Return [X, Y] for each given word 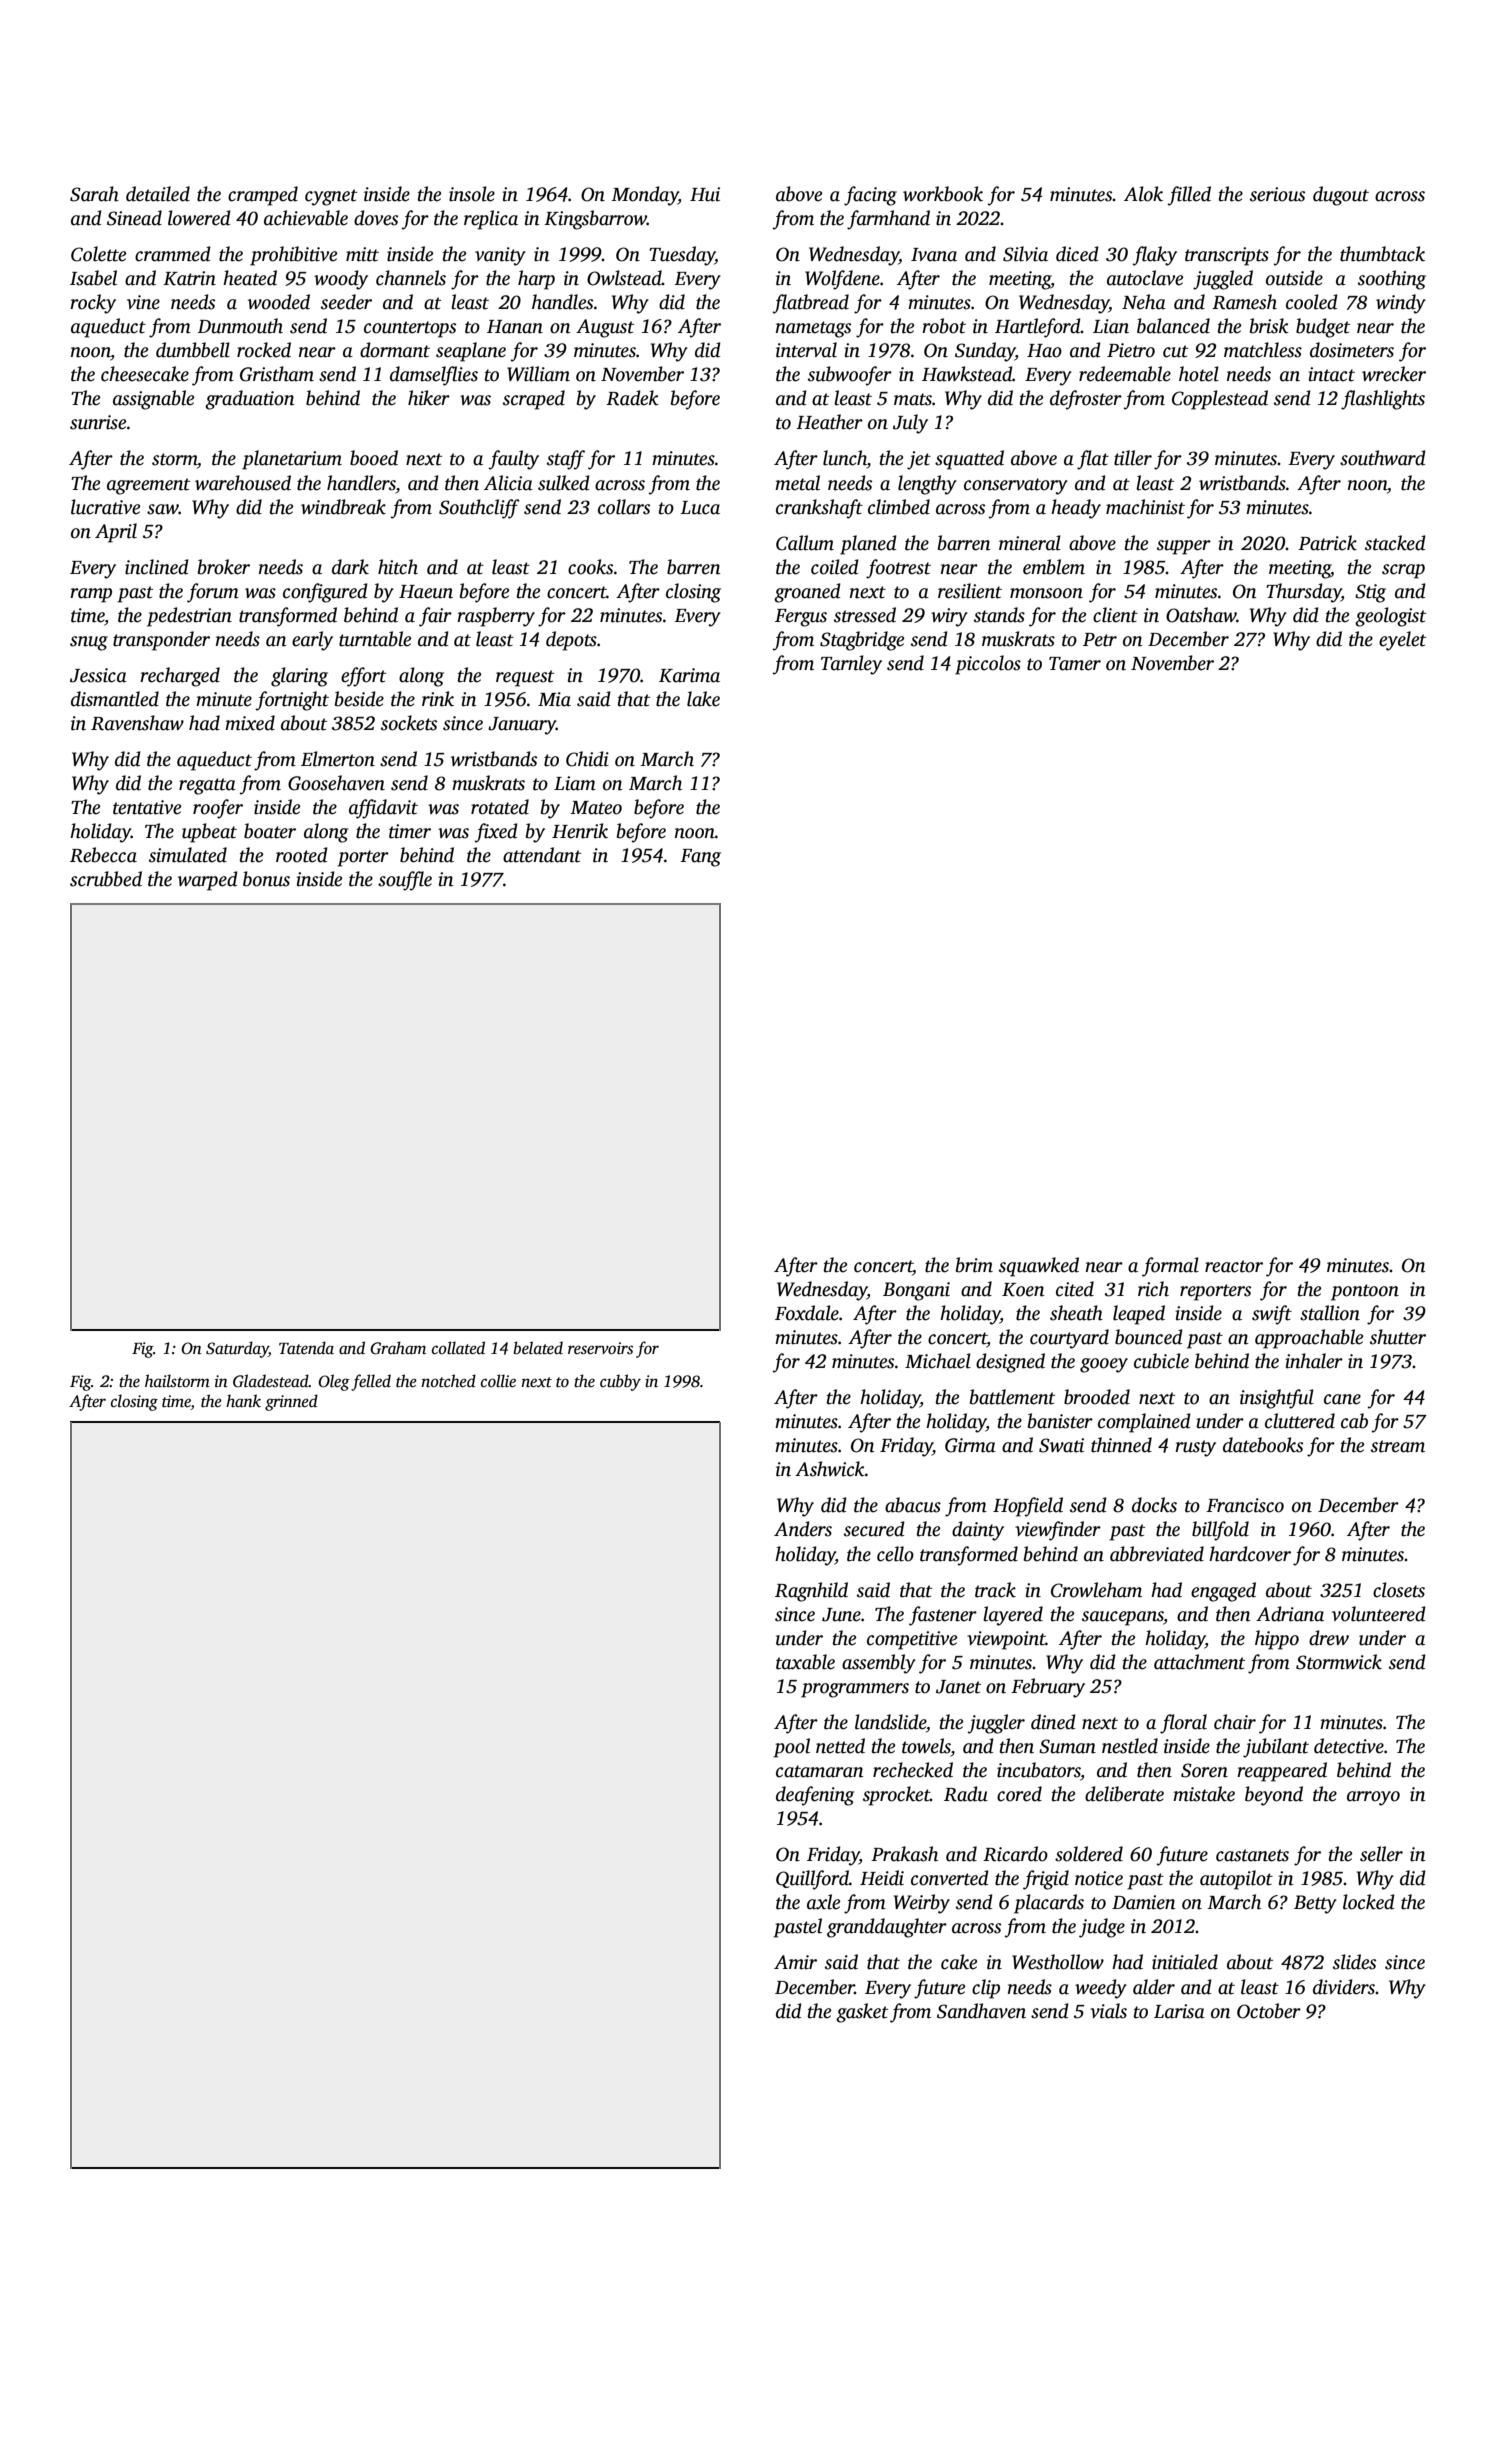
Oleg [334, 1382]
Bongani [916, 1291]
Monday [644, 196]
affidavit [383, 809]
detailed [158, 194]
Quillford [812, 1880]
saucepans [1123, 1618]
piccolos [988, 665]
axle [823, 1902]
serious [1277, 194]
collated [458, 1348]
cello [895, 1554]
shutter [1398, 1337]
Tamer [1075, 664]
